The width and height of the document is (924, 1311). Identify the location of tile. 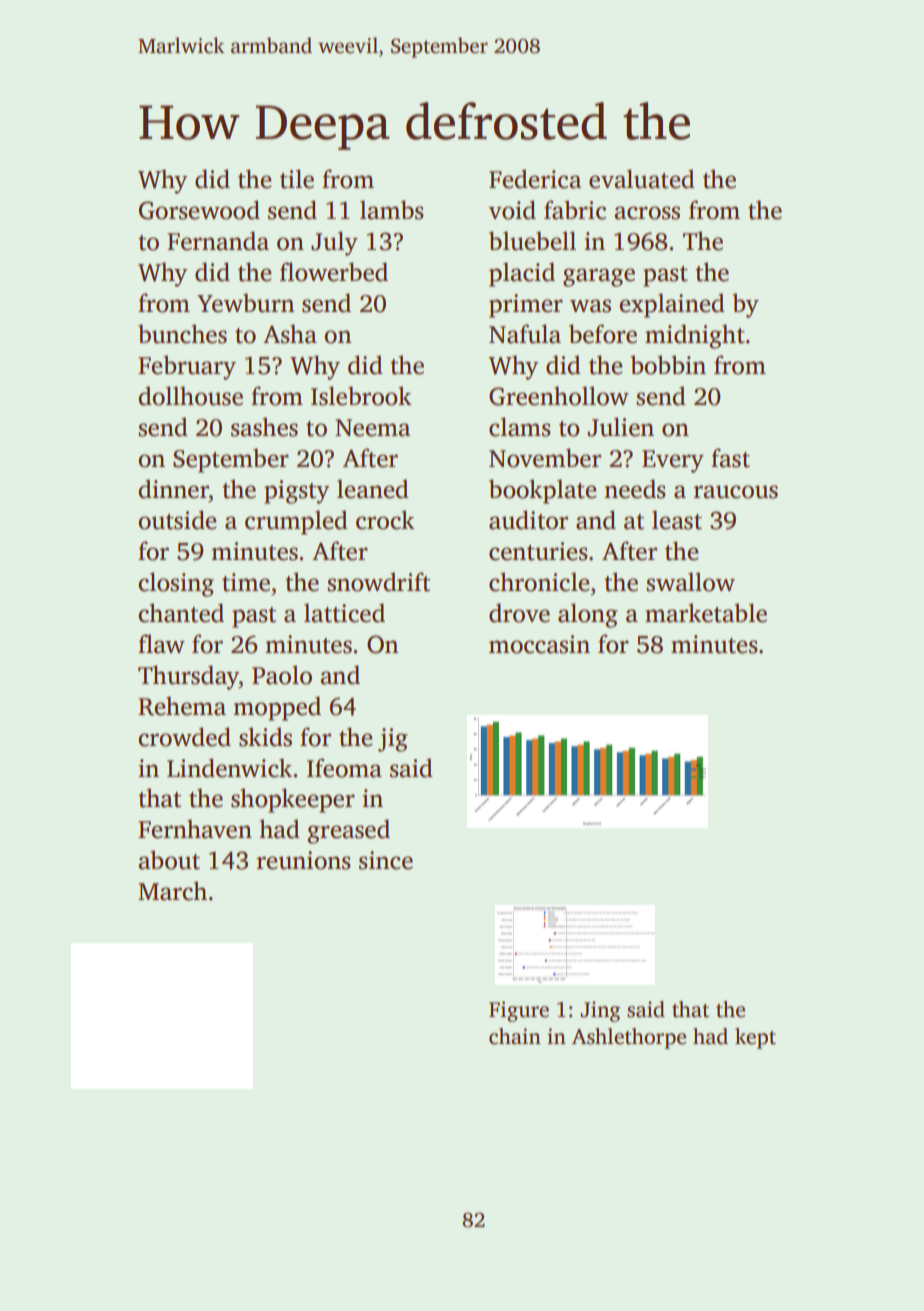
(297, 179).
